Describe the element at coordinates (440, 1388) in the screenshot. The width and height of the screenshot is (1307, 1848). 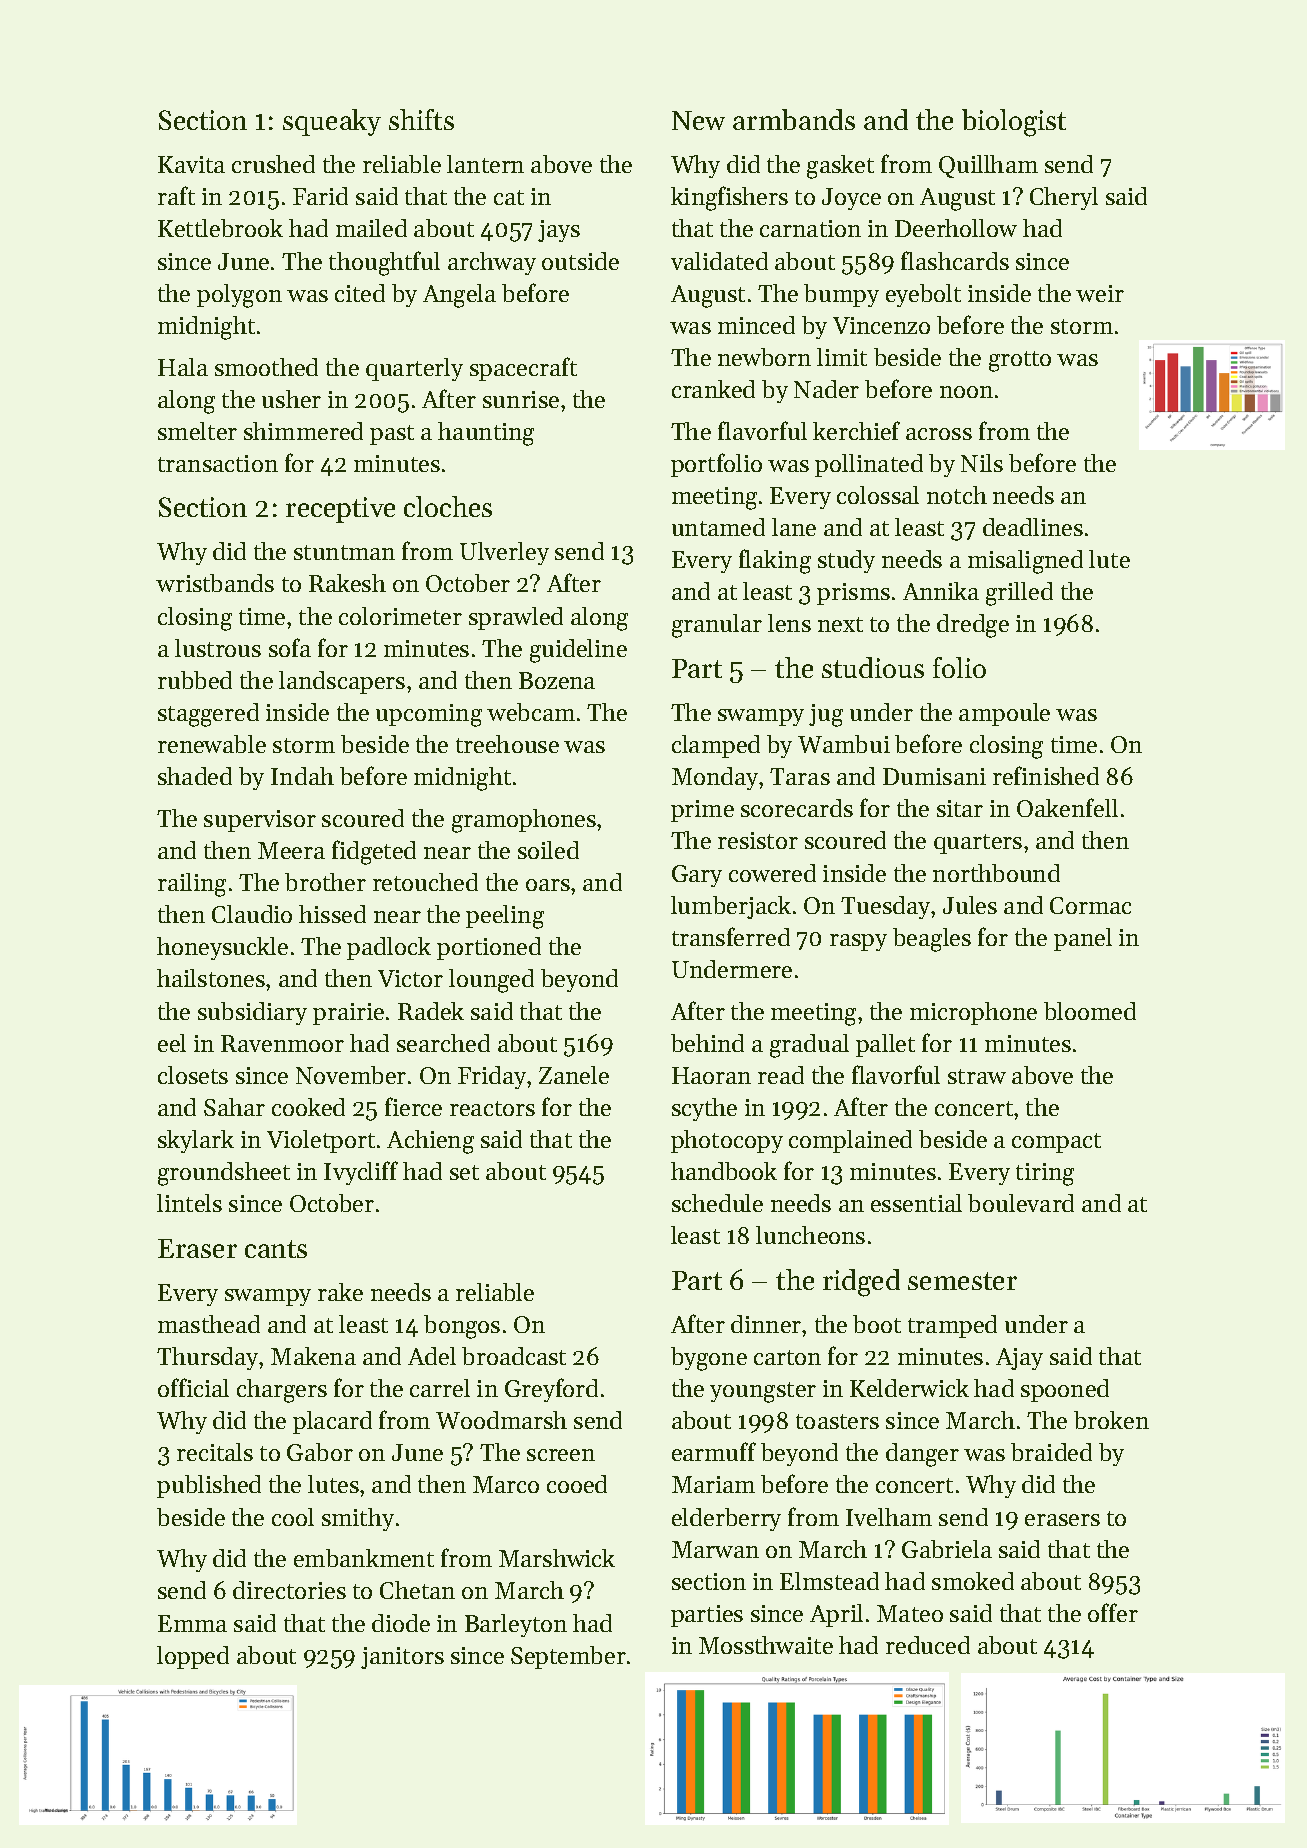
I see `carrel` at that location.
